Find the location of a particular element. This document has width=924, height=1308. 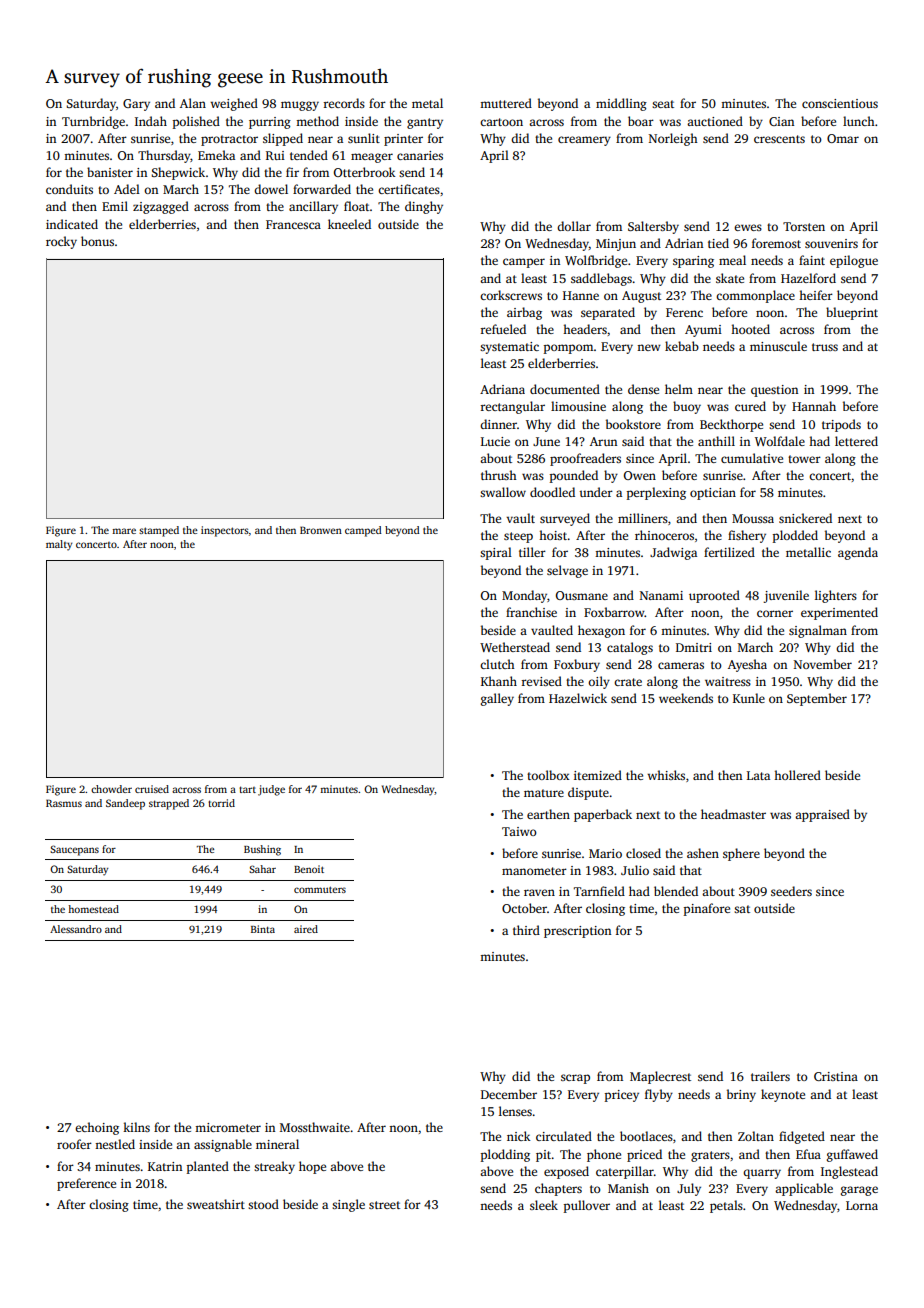

tart is located at coordinates (247, 789).
